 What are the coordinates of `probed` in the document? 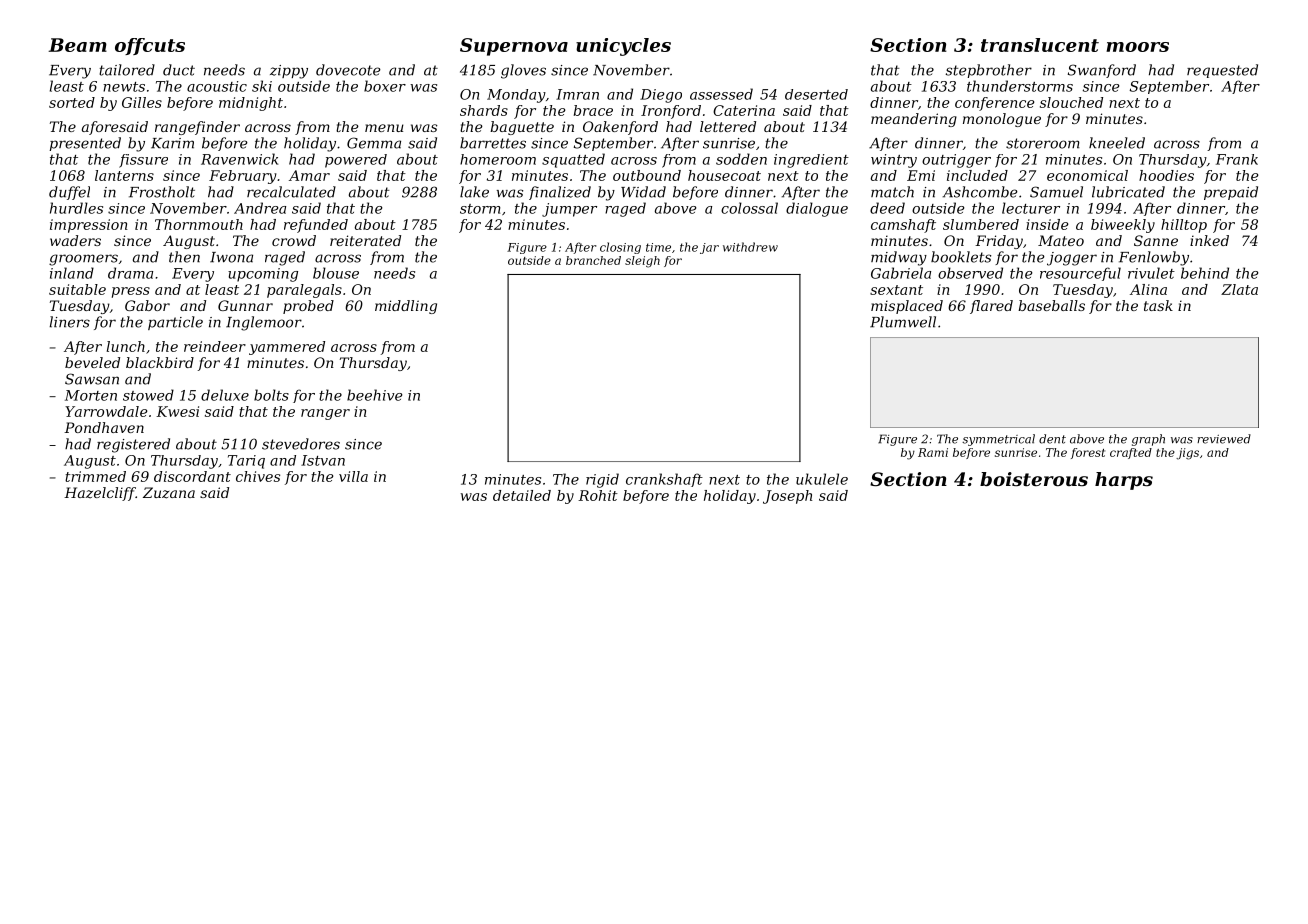 It's located at (308, 307).
